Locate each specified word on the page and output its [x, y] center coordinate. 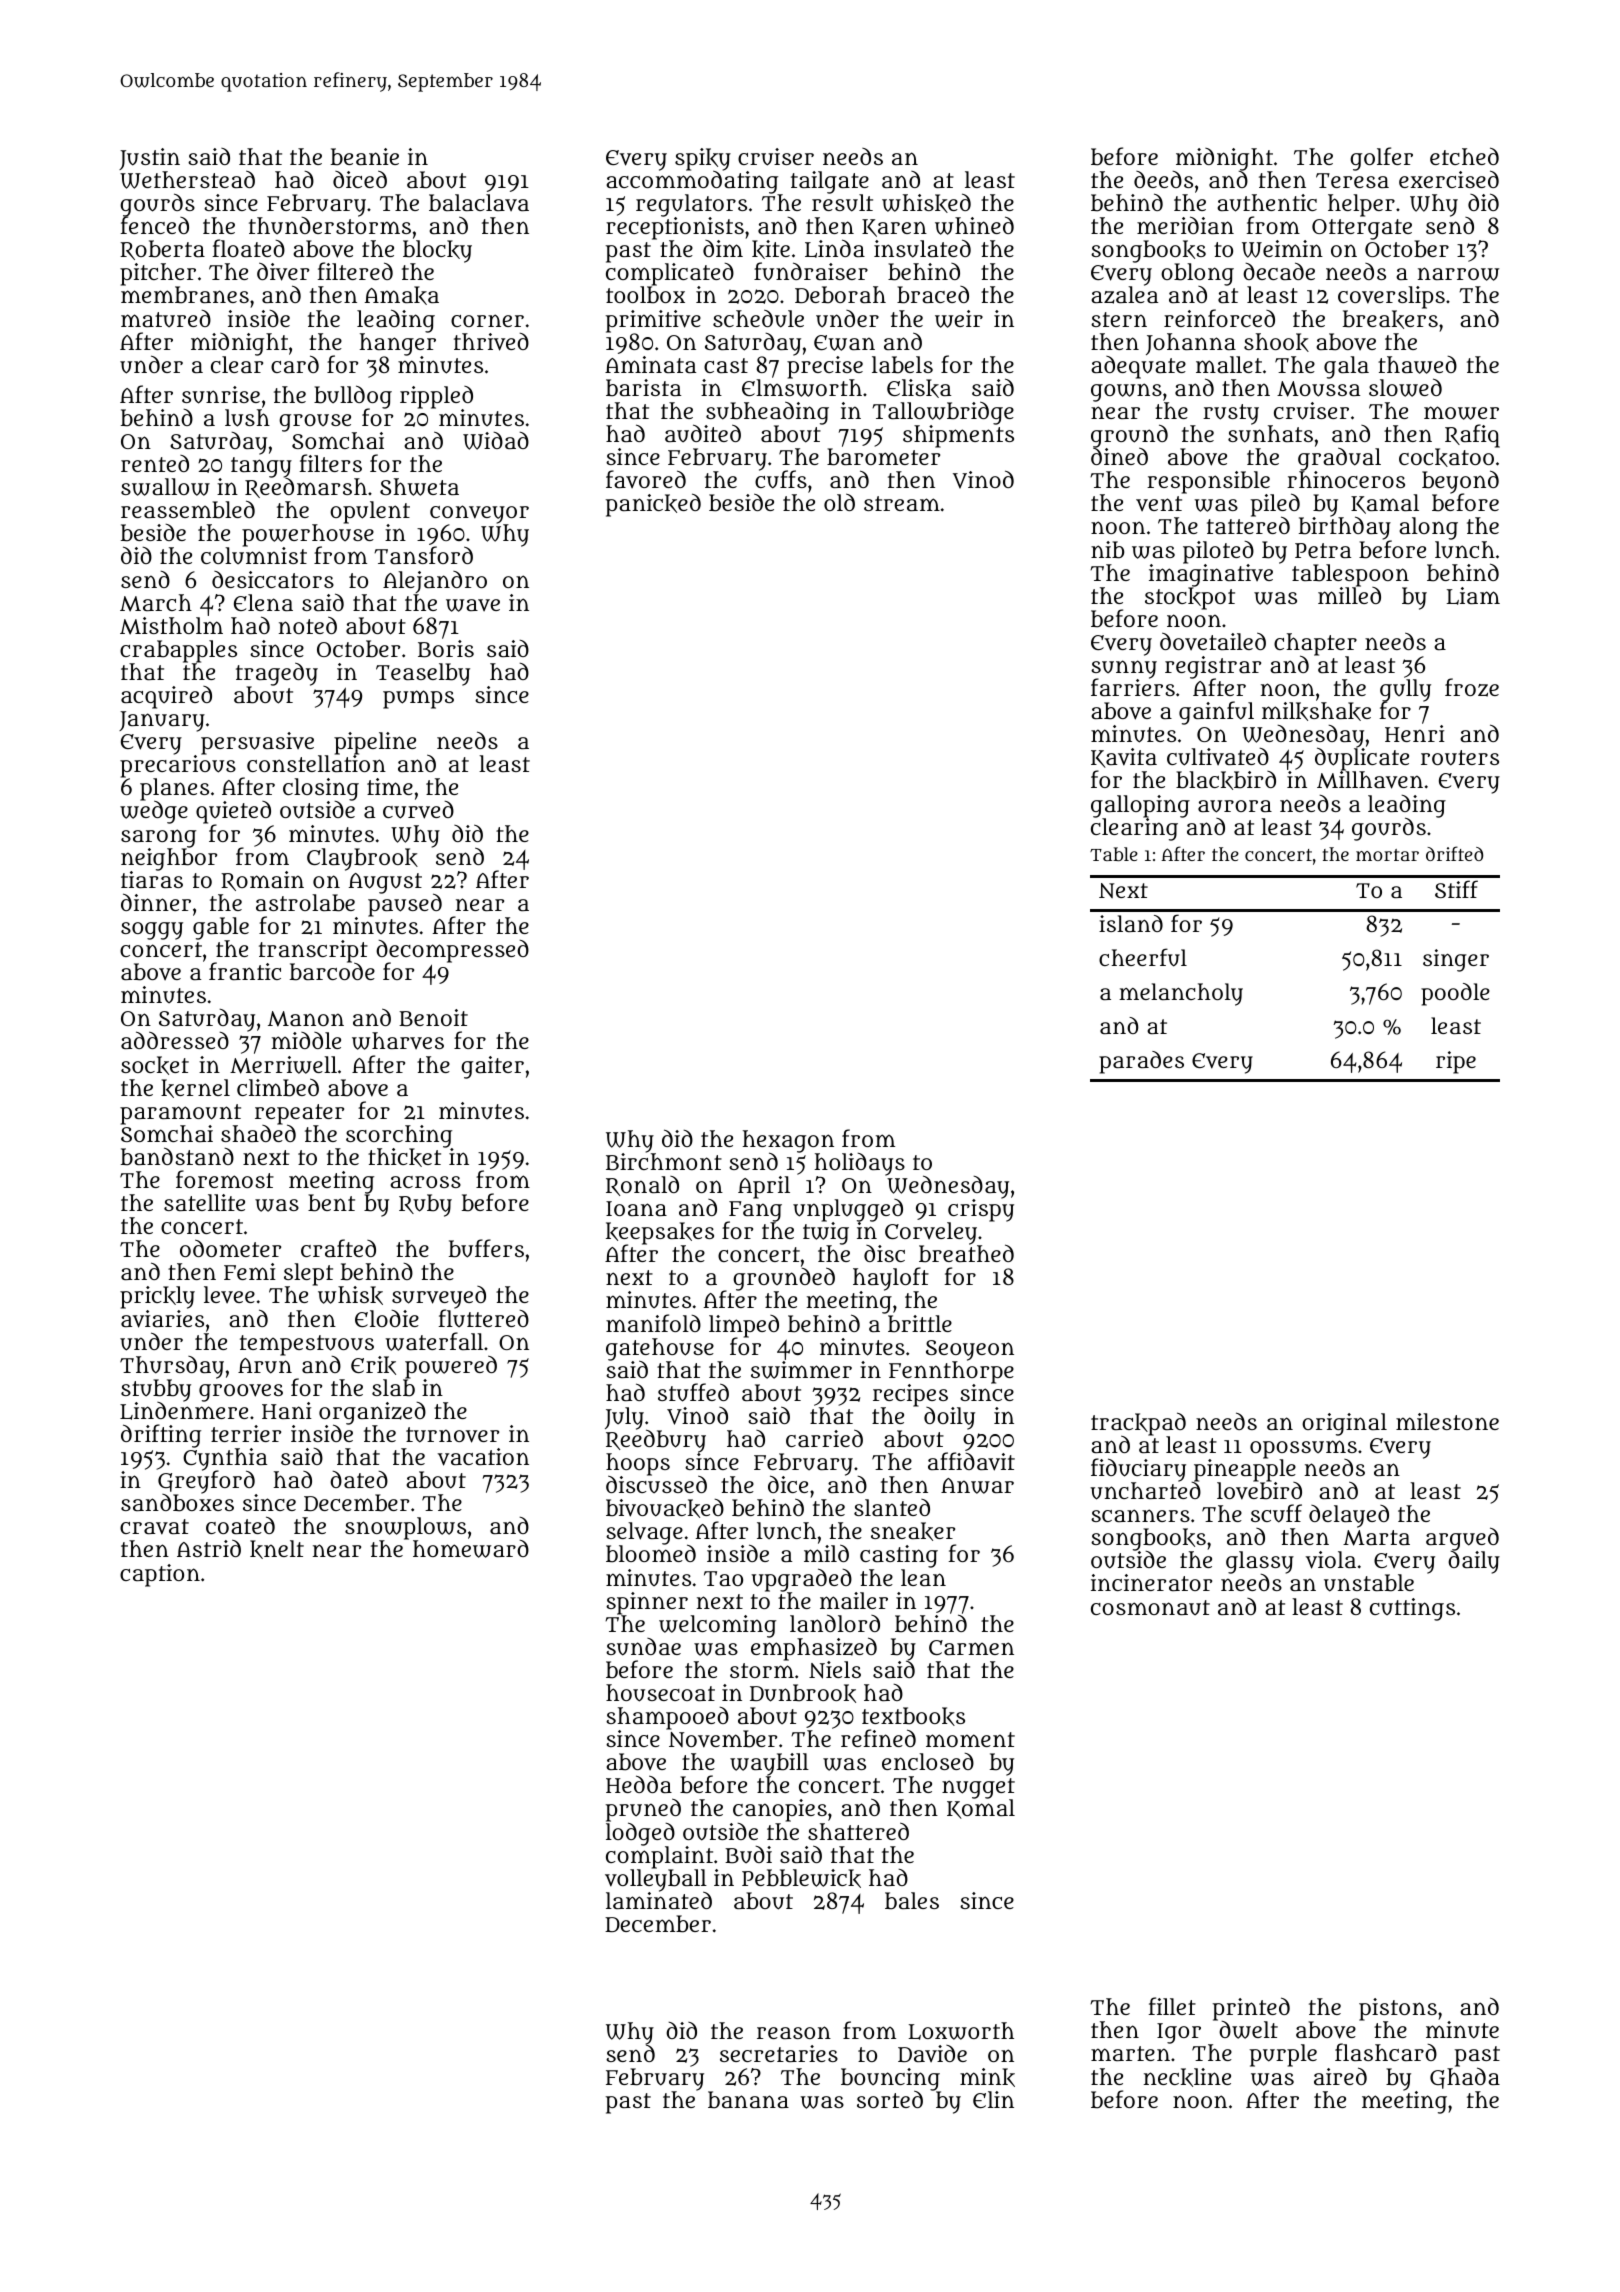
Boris [446, 649]
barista [643, 388]
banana [748, 2100]
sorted [890, 2099]
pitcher [158, 275]
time [390, 786]
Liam [1473, 596]
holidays [860, 1164]
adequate [1138, 367]
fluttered [483, 1318]
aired [1340, 2076]
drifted [1454, 853]
